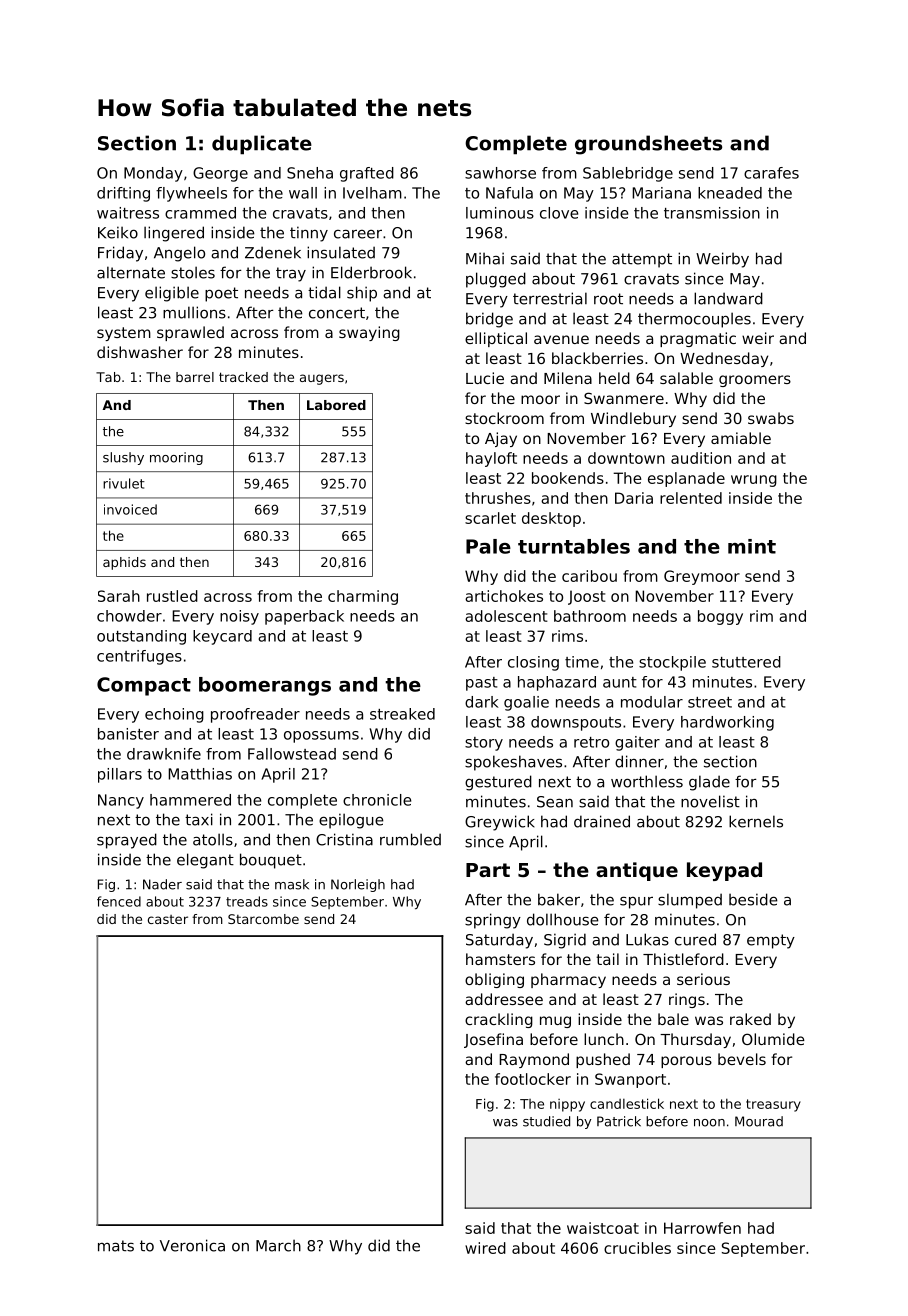 This image has width=908, height=1316. What do you see at coordinates (648, 145) in the image?
I see `groundsheets` at bounding box center [648, 145].
